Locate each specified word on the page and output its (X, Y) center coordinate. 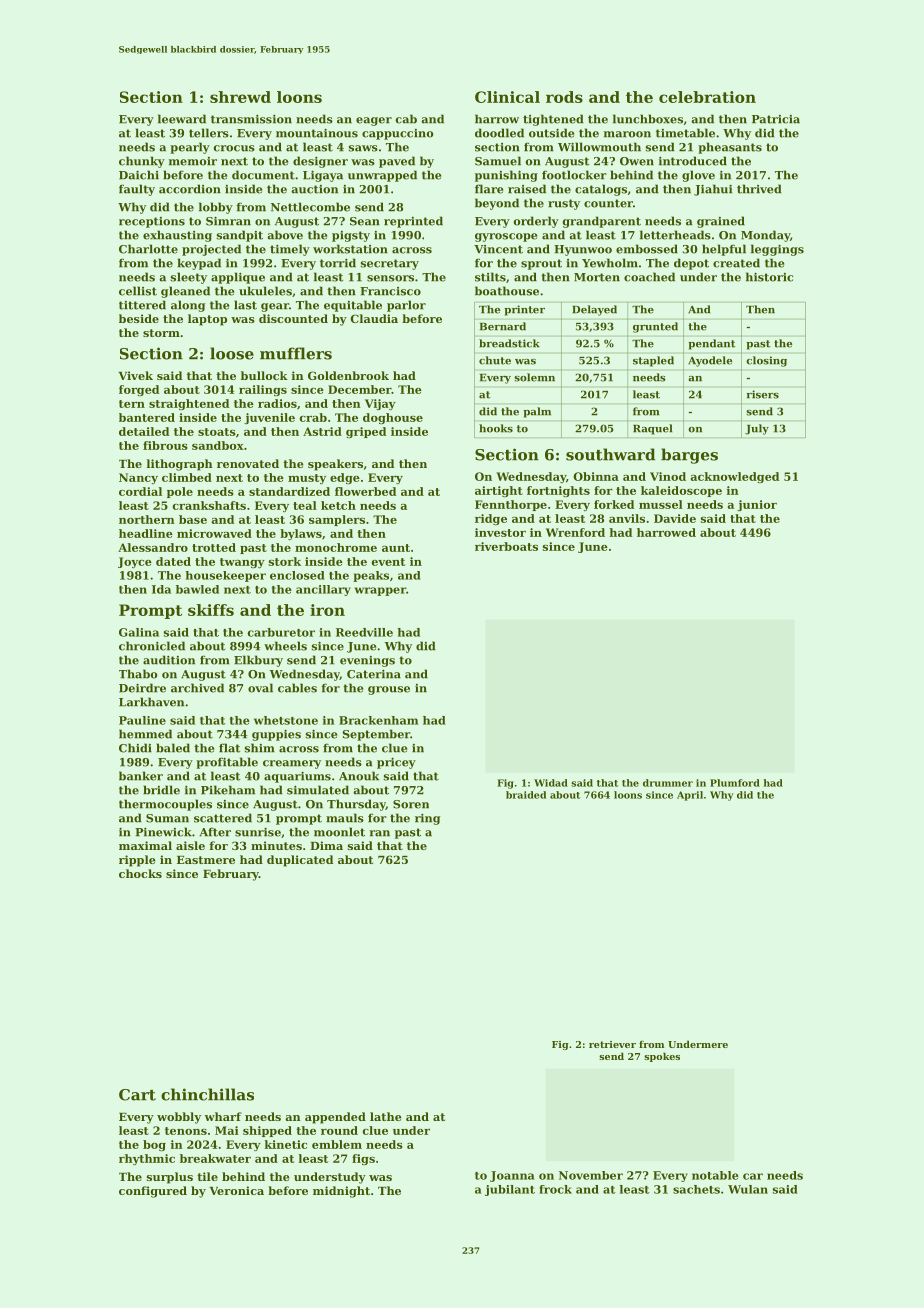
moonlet (339, 832)
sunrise (258, 832)
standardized (289, 491)
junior (757, 505)
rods (564, 97)
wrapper (380, 591)
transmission (251, 119)
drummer (668, 783)
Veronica (236, 1190)
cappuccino (397, 134)
